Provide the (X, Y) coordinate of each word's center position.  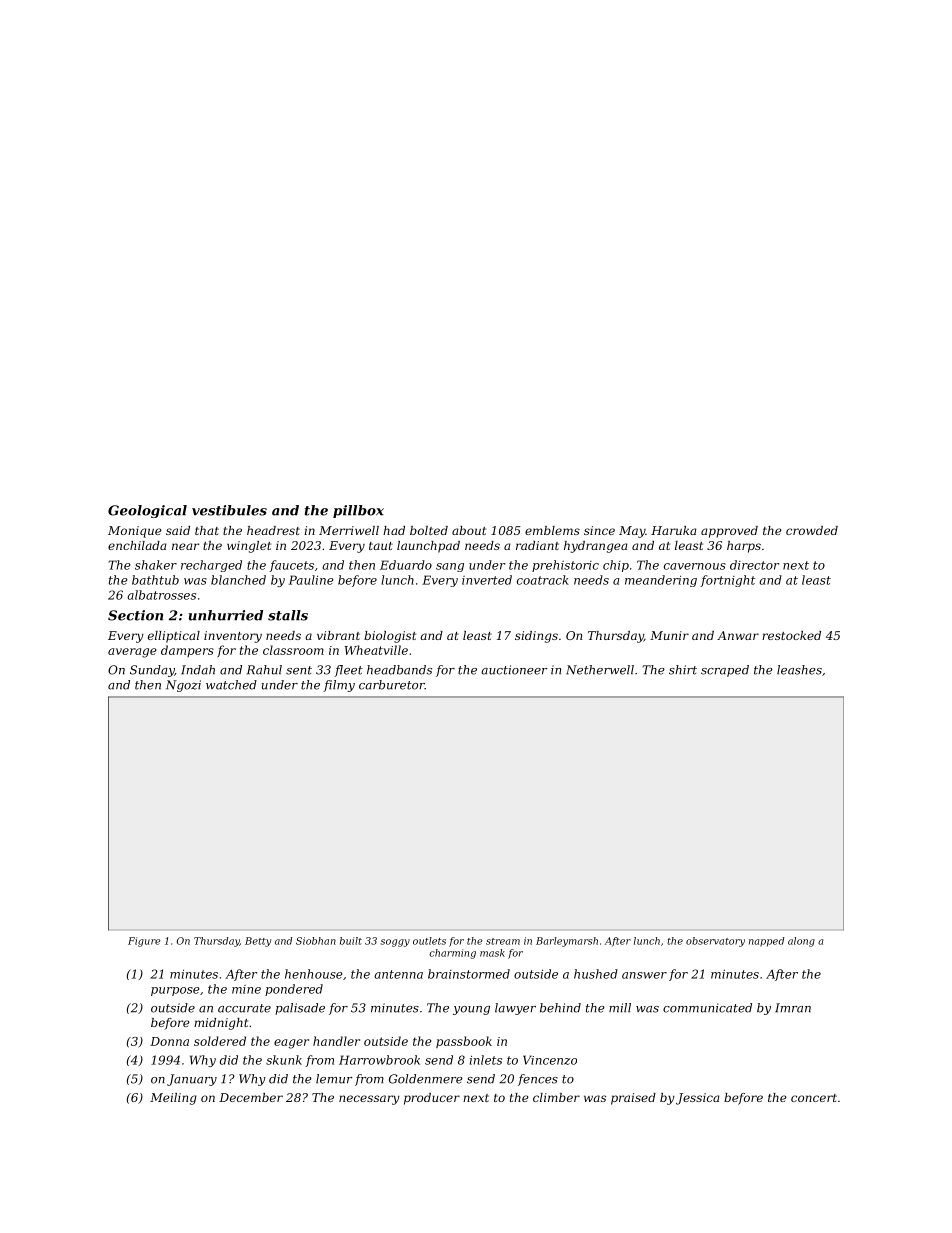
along (801, 942)
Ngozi (183, 686)
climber (556, 1097)
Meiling (173, 1099)
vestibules (229, 510)
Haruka (673, 530)
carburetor (392, 685)
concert (814, 1098)
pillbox (358, 511)
